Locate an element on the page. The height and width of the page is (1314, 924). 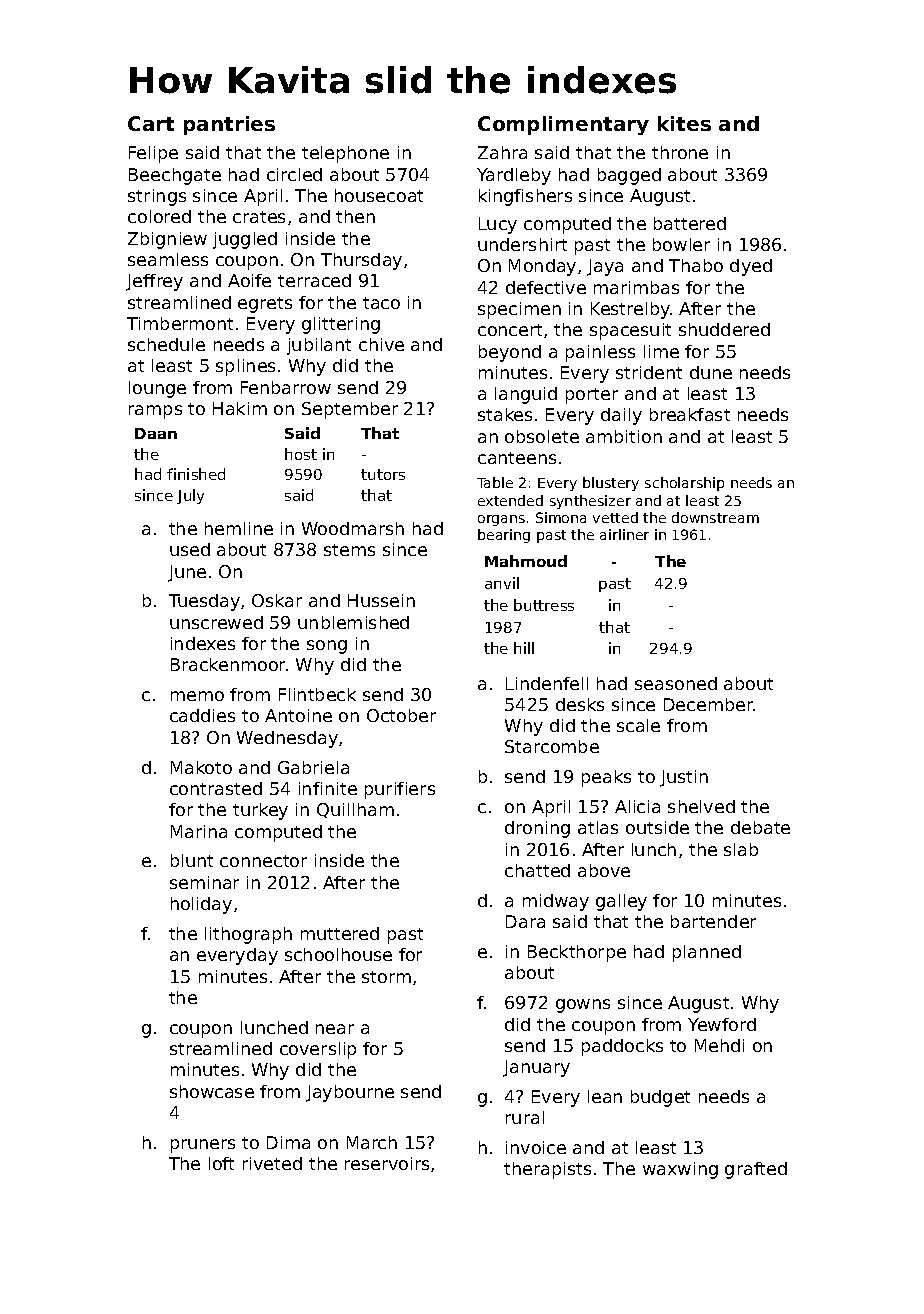
breakfast is located at coordinates (690, 414).
